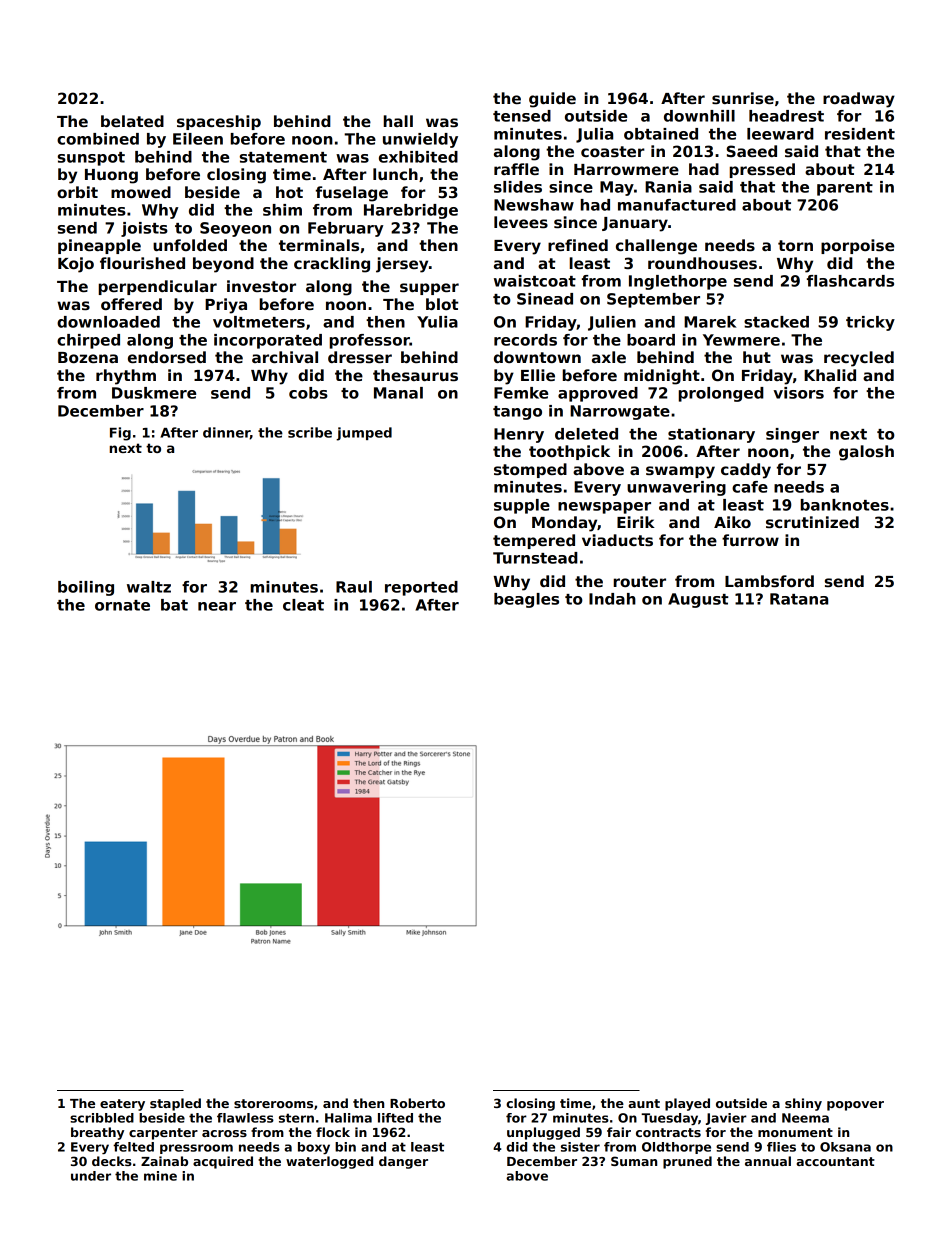 The image size is (952, 1233). Describe the element at coordinates (223, 1162) in the document. I see `acquired` at that location.
